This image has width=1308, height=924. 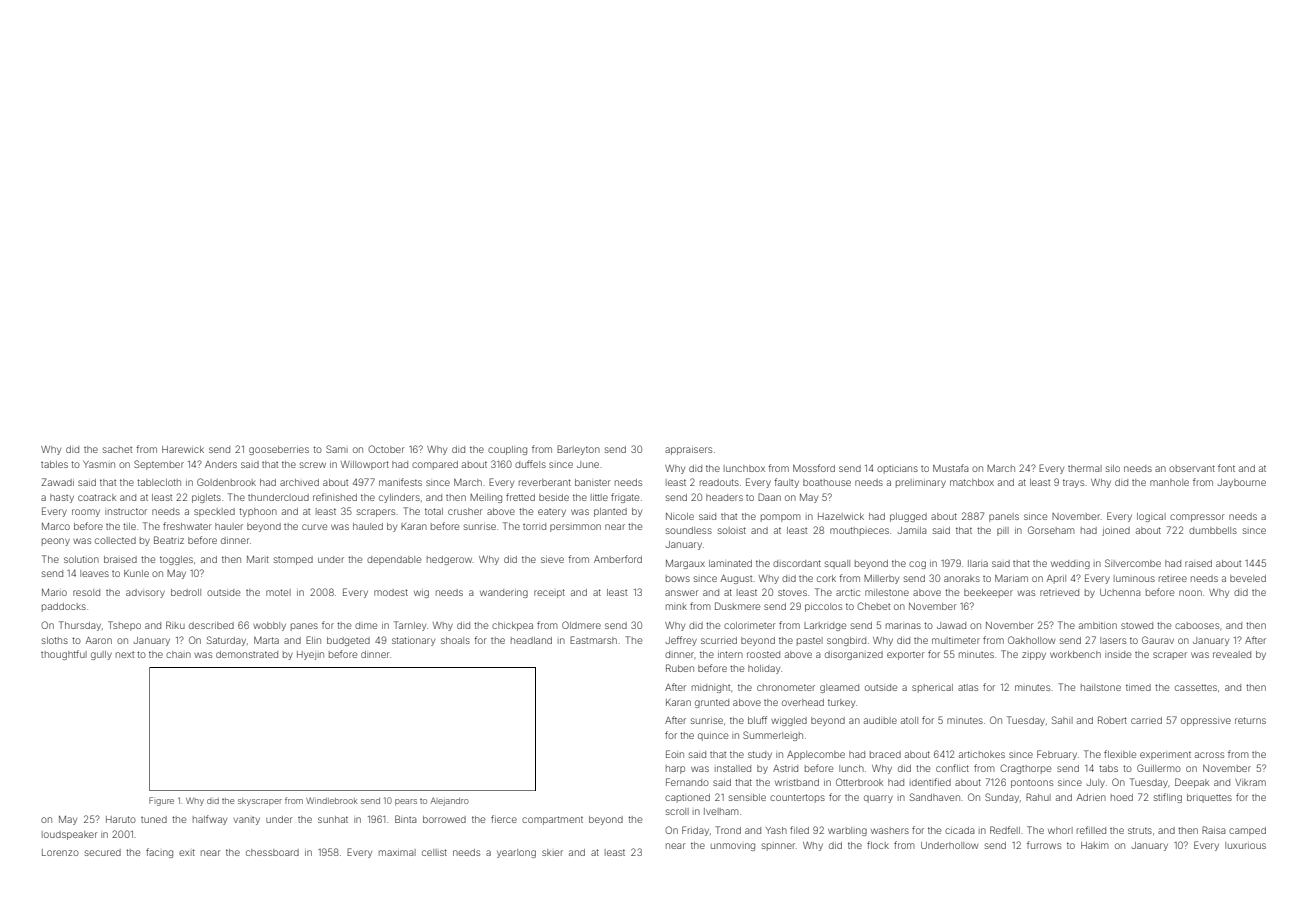 I want to click on midnight, so click(x=711, y=688).
